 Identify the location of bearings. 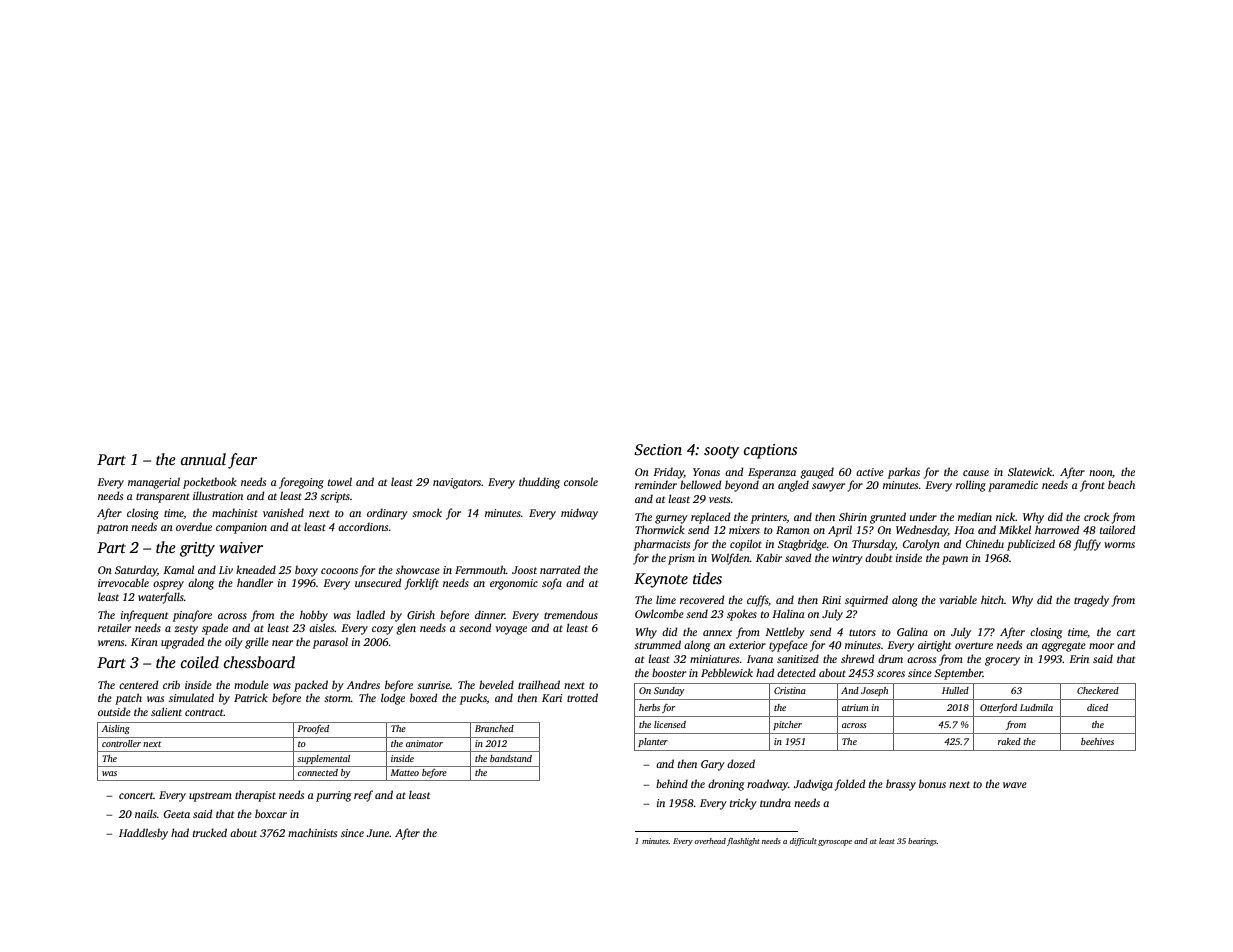
(922, 842).
